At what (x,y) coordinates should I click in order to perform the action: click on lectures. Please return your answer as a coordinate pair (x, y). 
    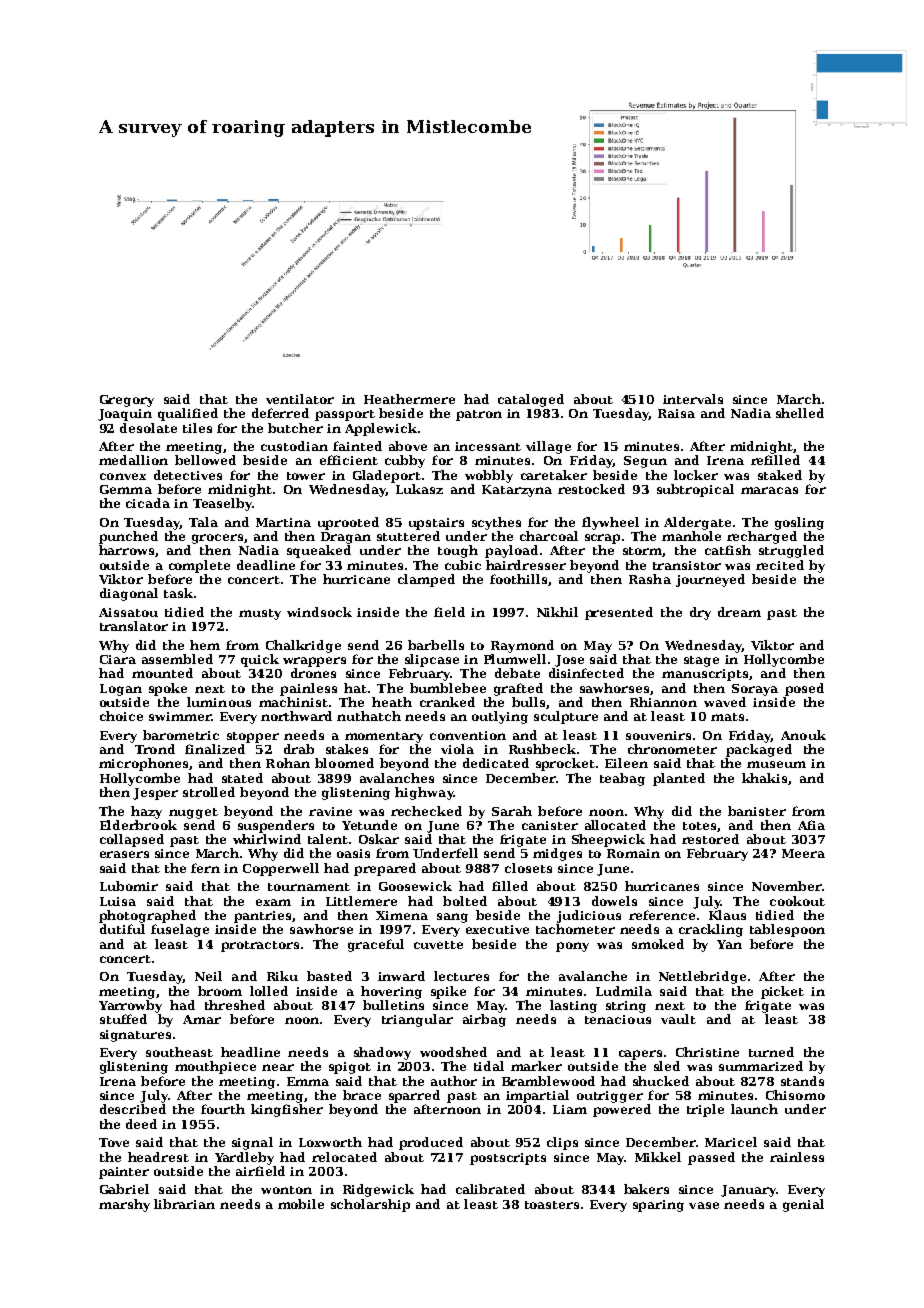
    Looking at the image, I should click on (461, 976).
